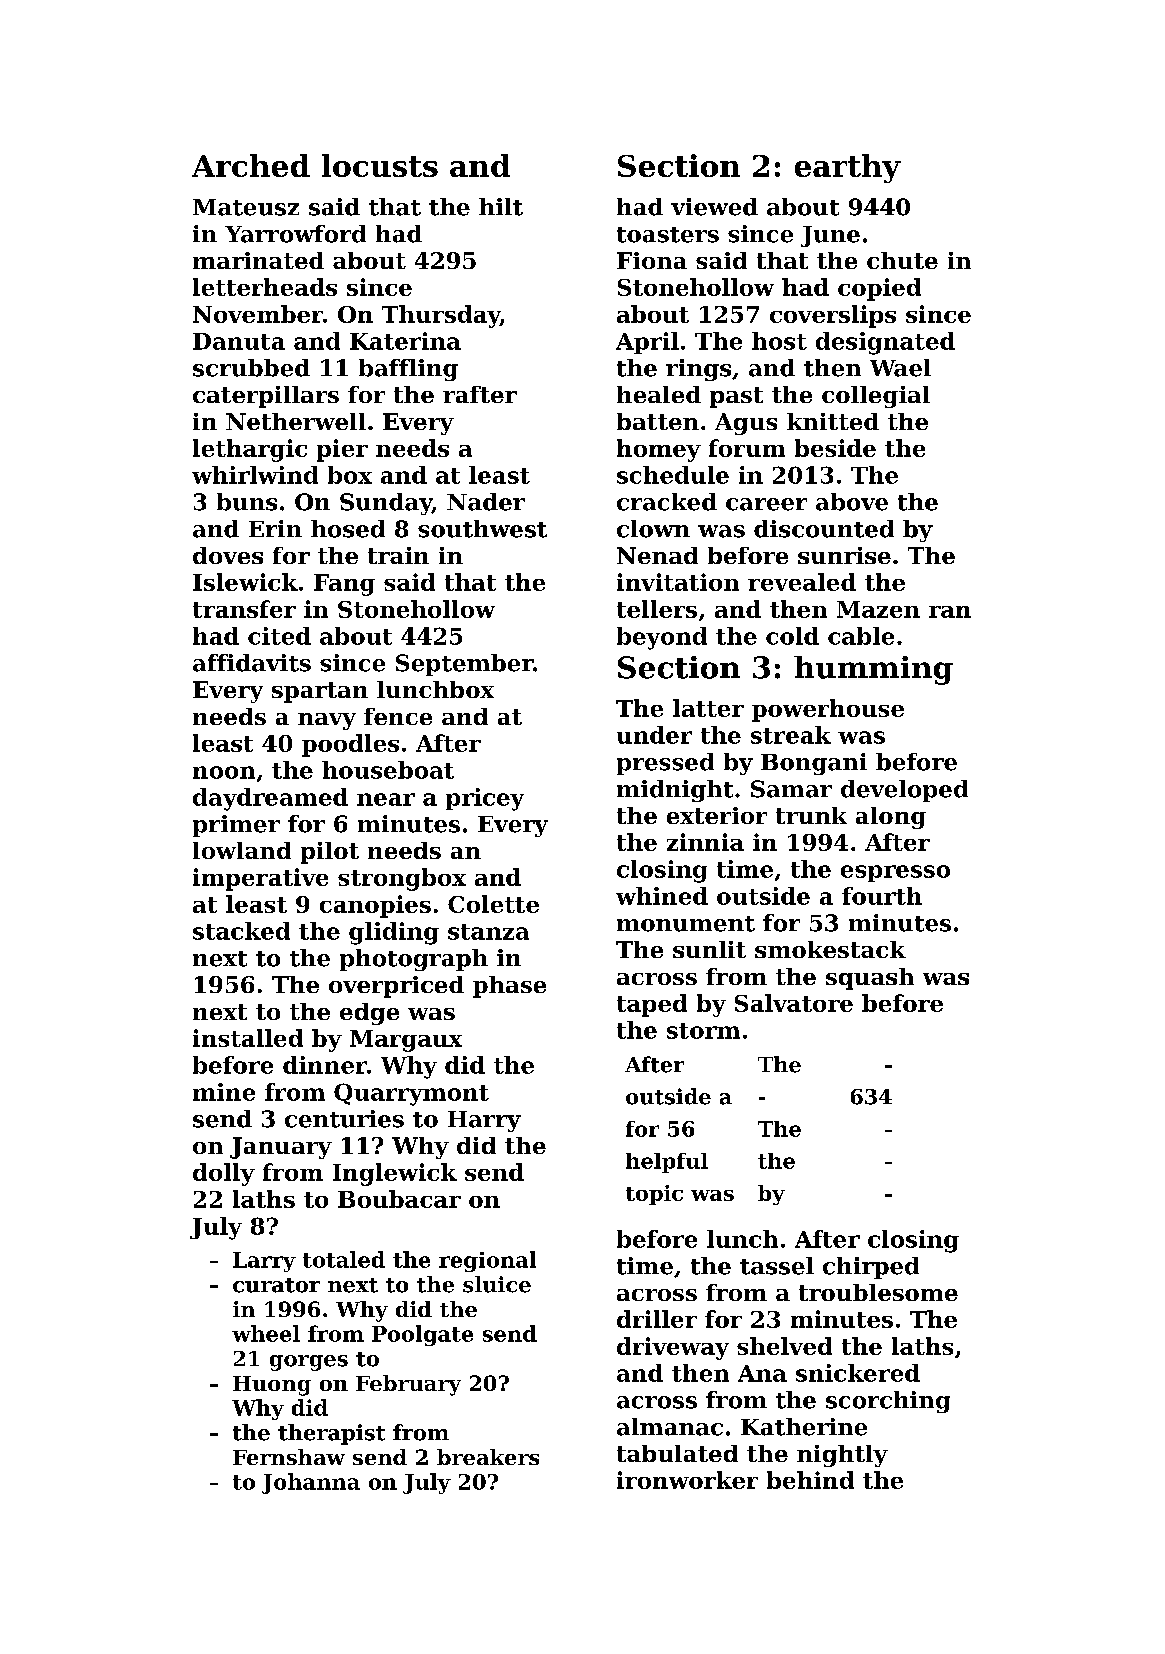 This screenshot has width=1165, height=1654. I want to click on breakers, so click(488, 1457).
